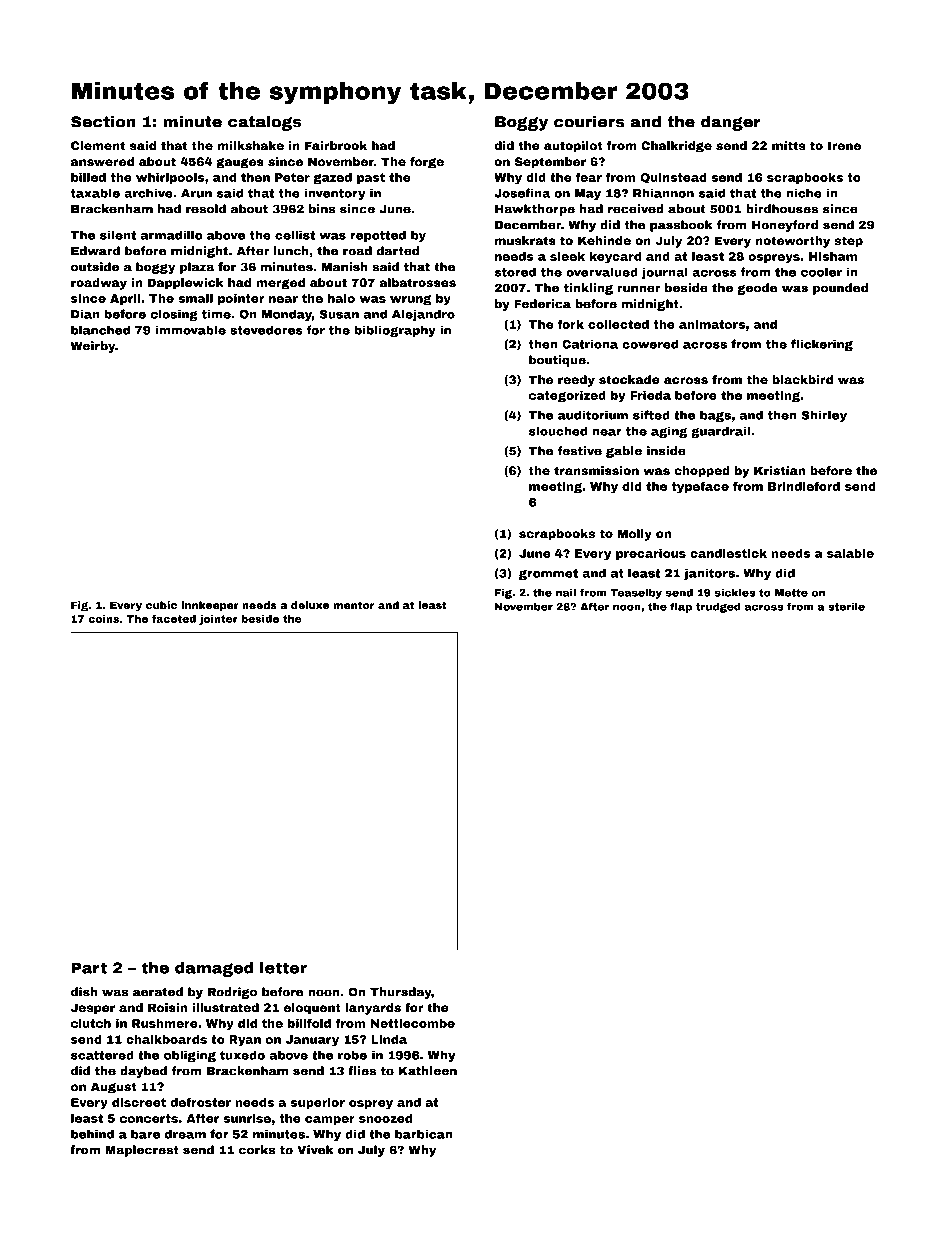  Describe the element at coordinates (718, 607) in the document. I see `trudged` at that location.
